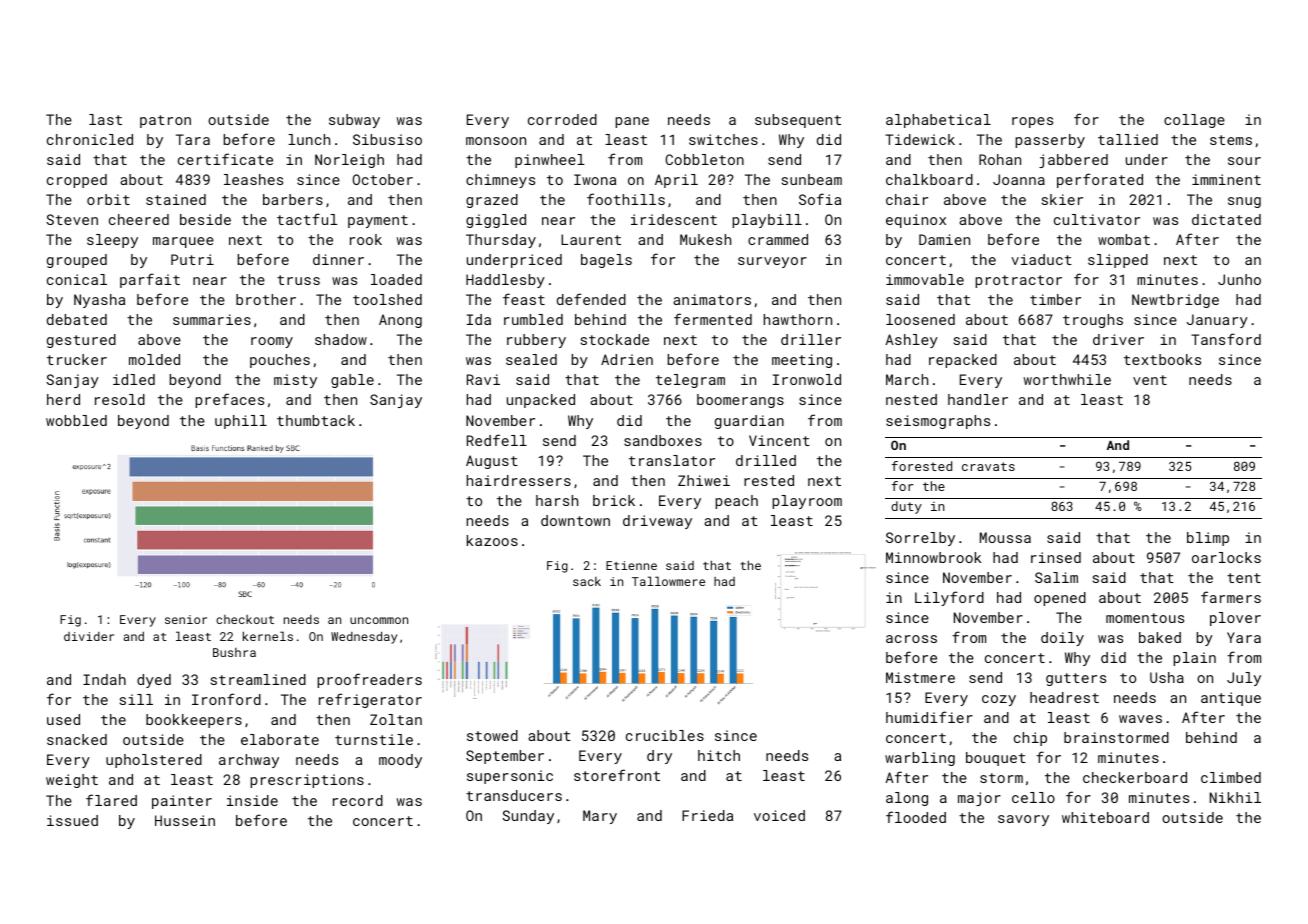 Image resolution: width=1308 pixels, height=924 pixels. I want to click on Rohan, so click(1000, 159).
